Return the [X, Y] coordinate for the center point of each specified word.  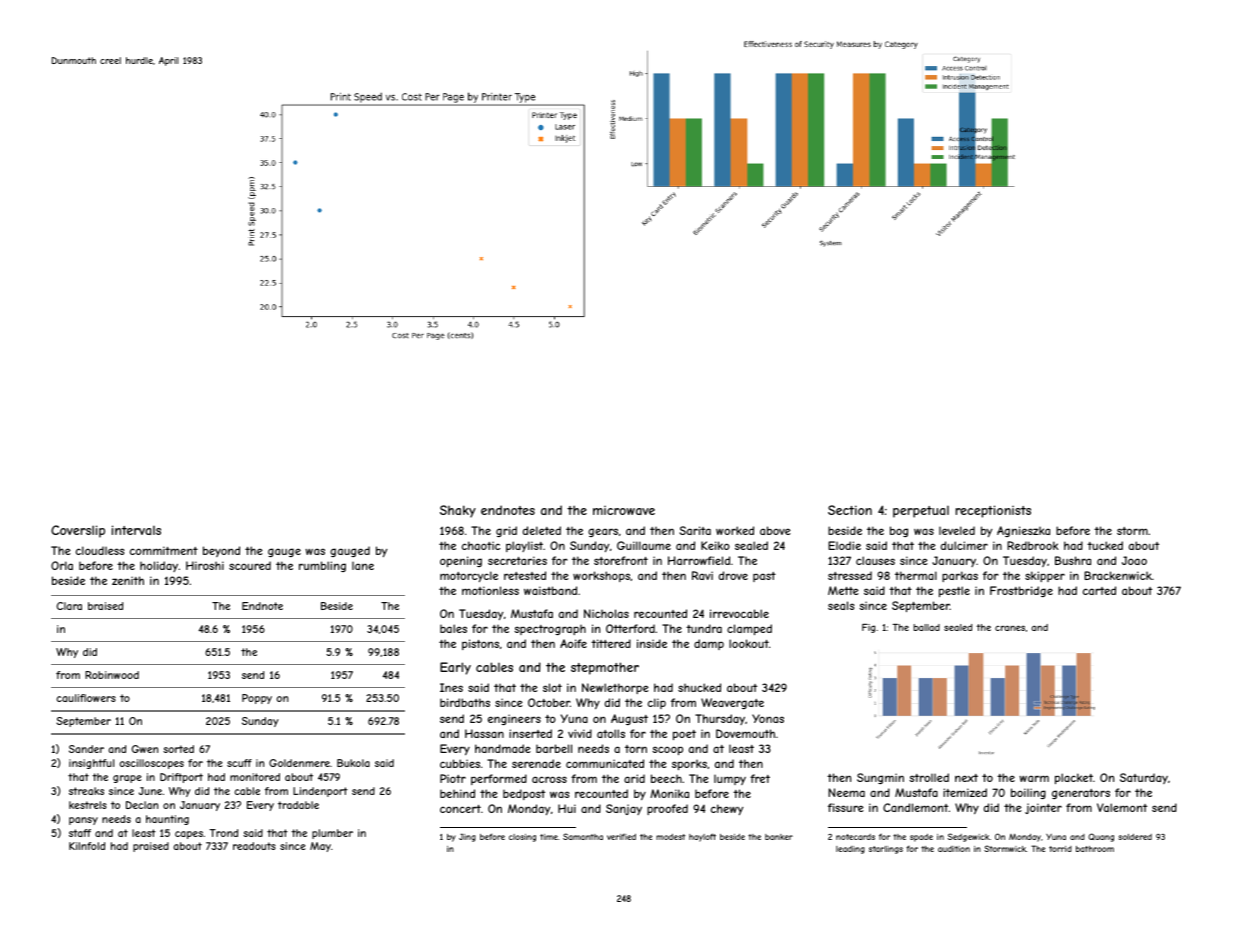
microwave [624, 510]
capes [189, 835]
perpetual [921, 512]
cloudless [100, 550]
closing [522, 838]
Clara [69, 606]
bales [453, 628]
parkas [960, 576]
